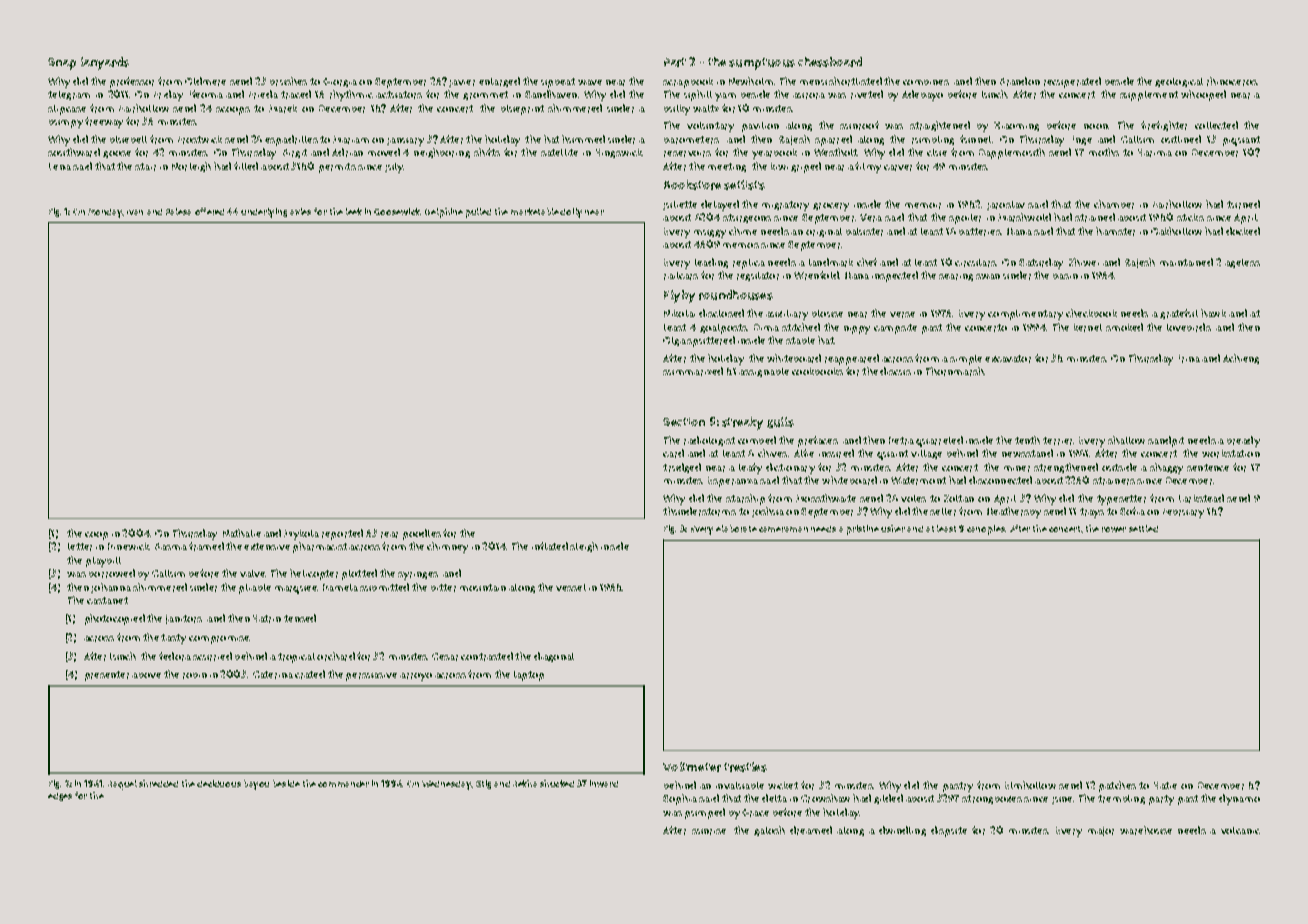 The height and width of the screenshot is (924, 1308). What do you see at coordinates (830, 62) in the screenshot?
I see `chessboard` at bounding box center [830, 62].
